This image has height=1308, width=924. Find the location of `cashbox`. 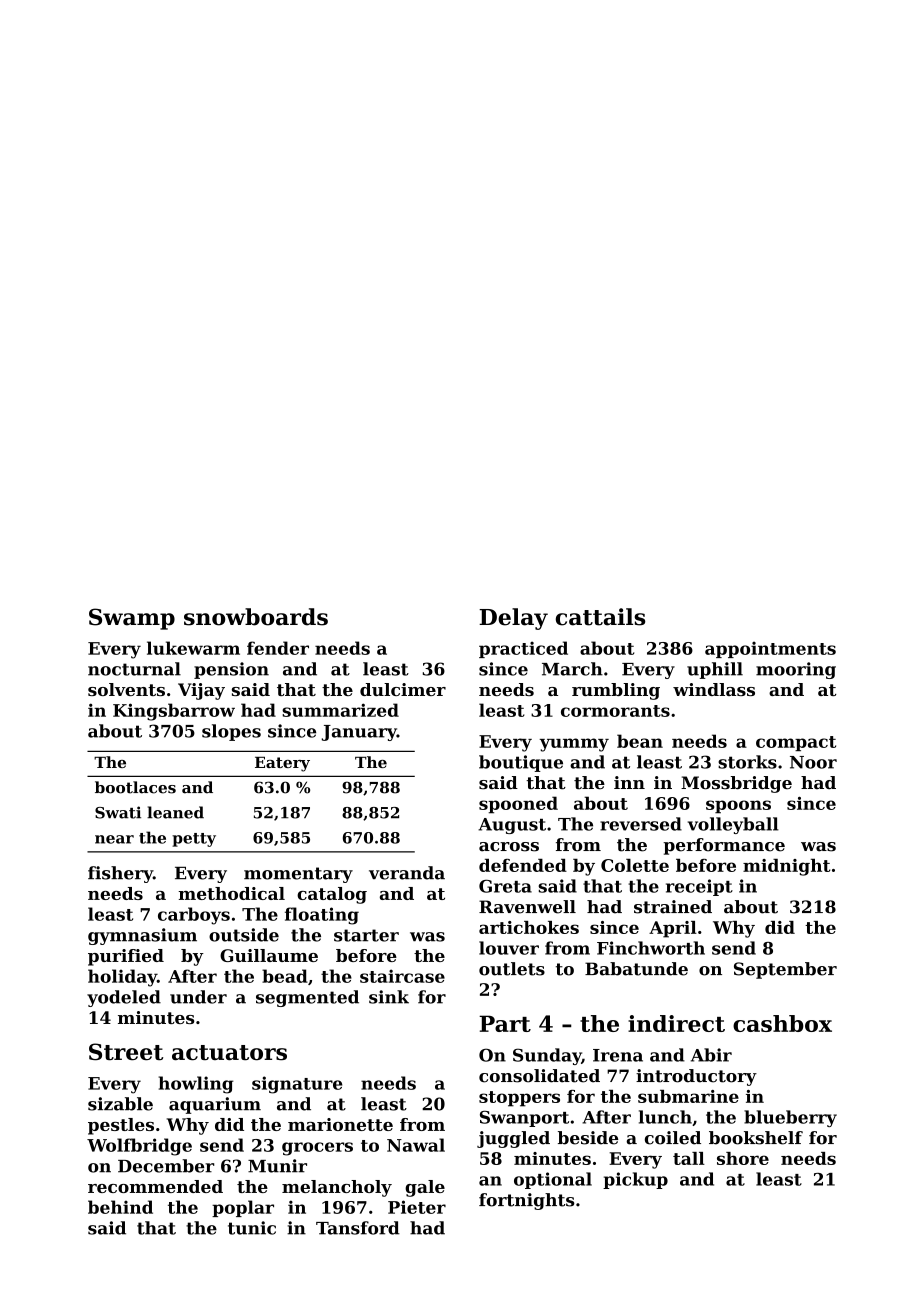

cashbox is located at coordinates (782, 1023).
